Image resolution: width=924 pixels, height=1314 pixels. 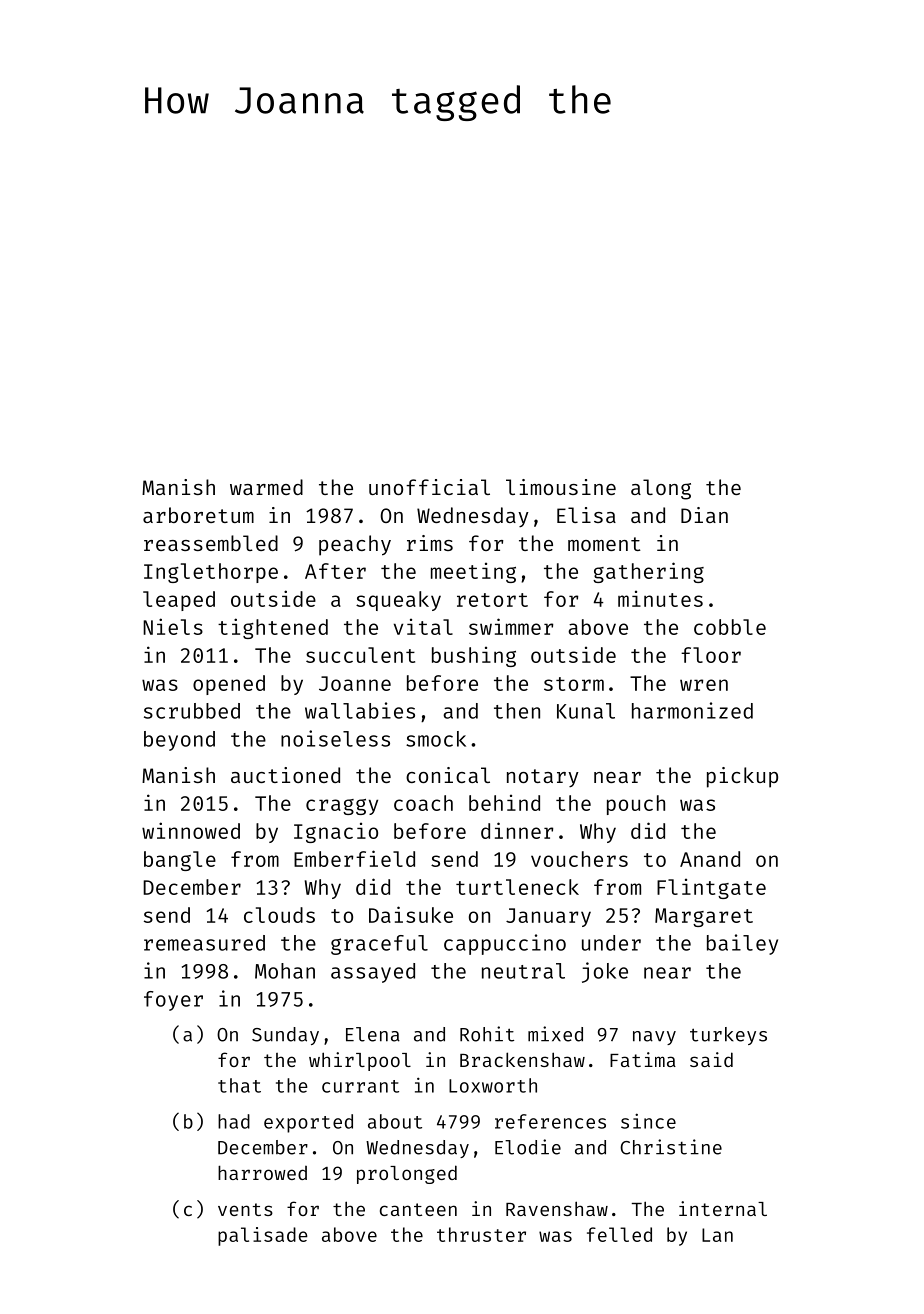 I want to click on along, so click(x=661, y=489).
